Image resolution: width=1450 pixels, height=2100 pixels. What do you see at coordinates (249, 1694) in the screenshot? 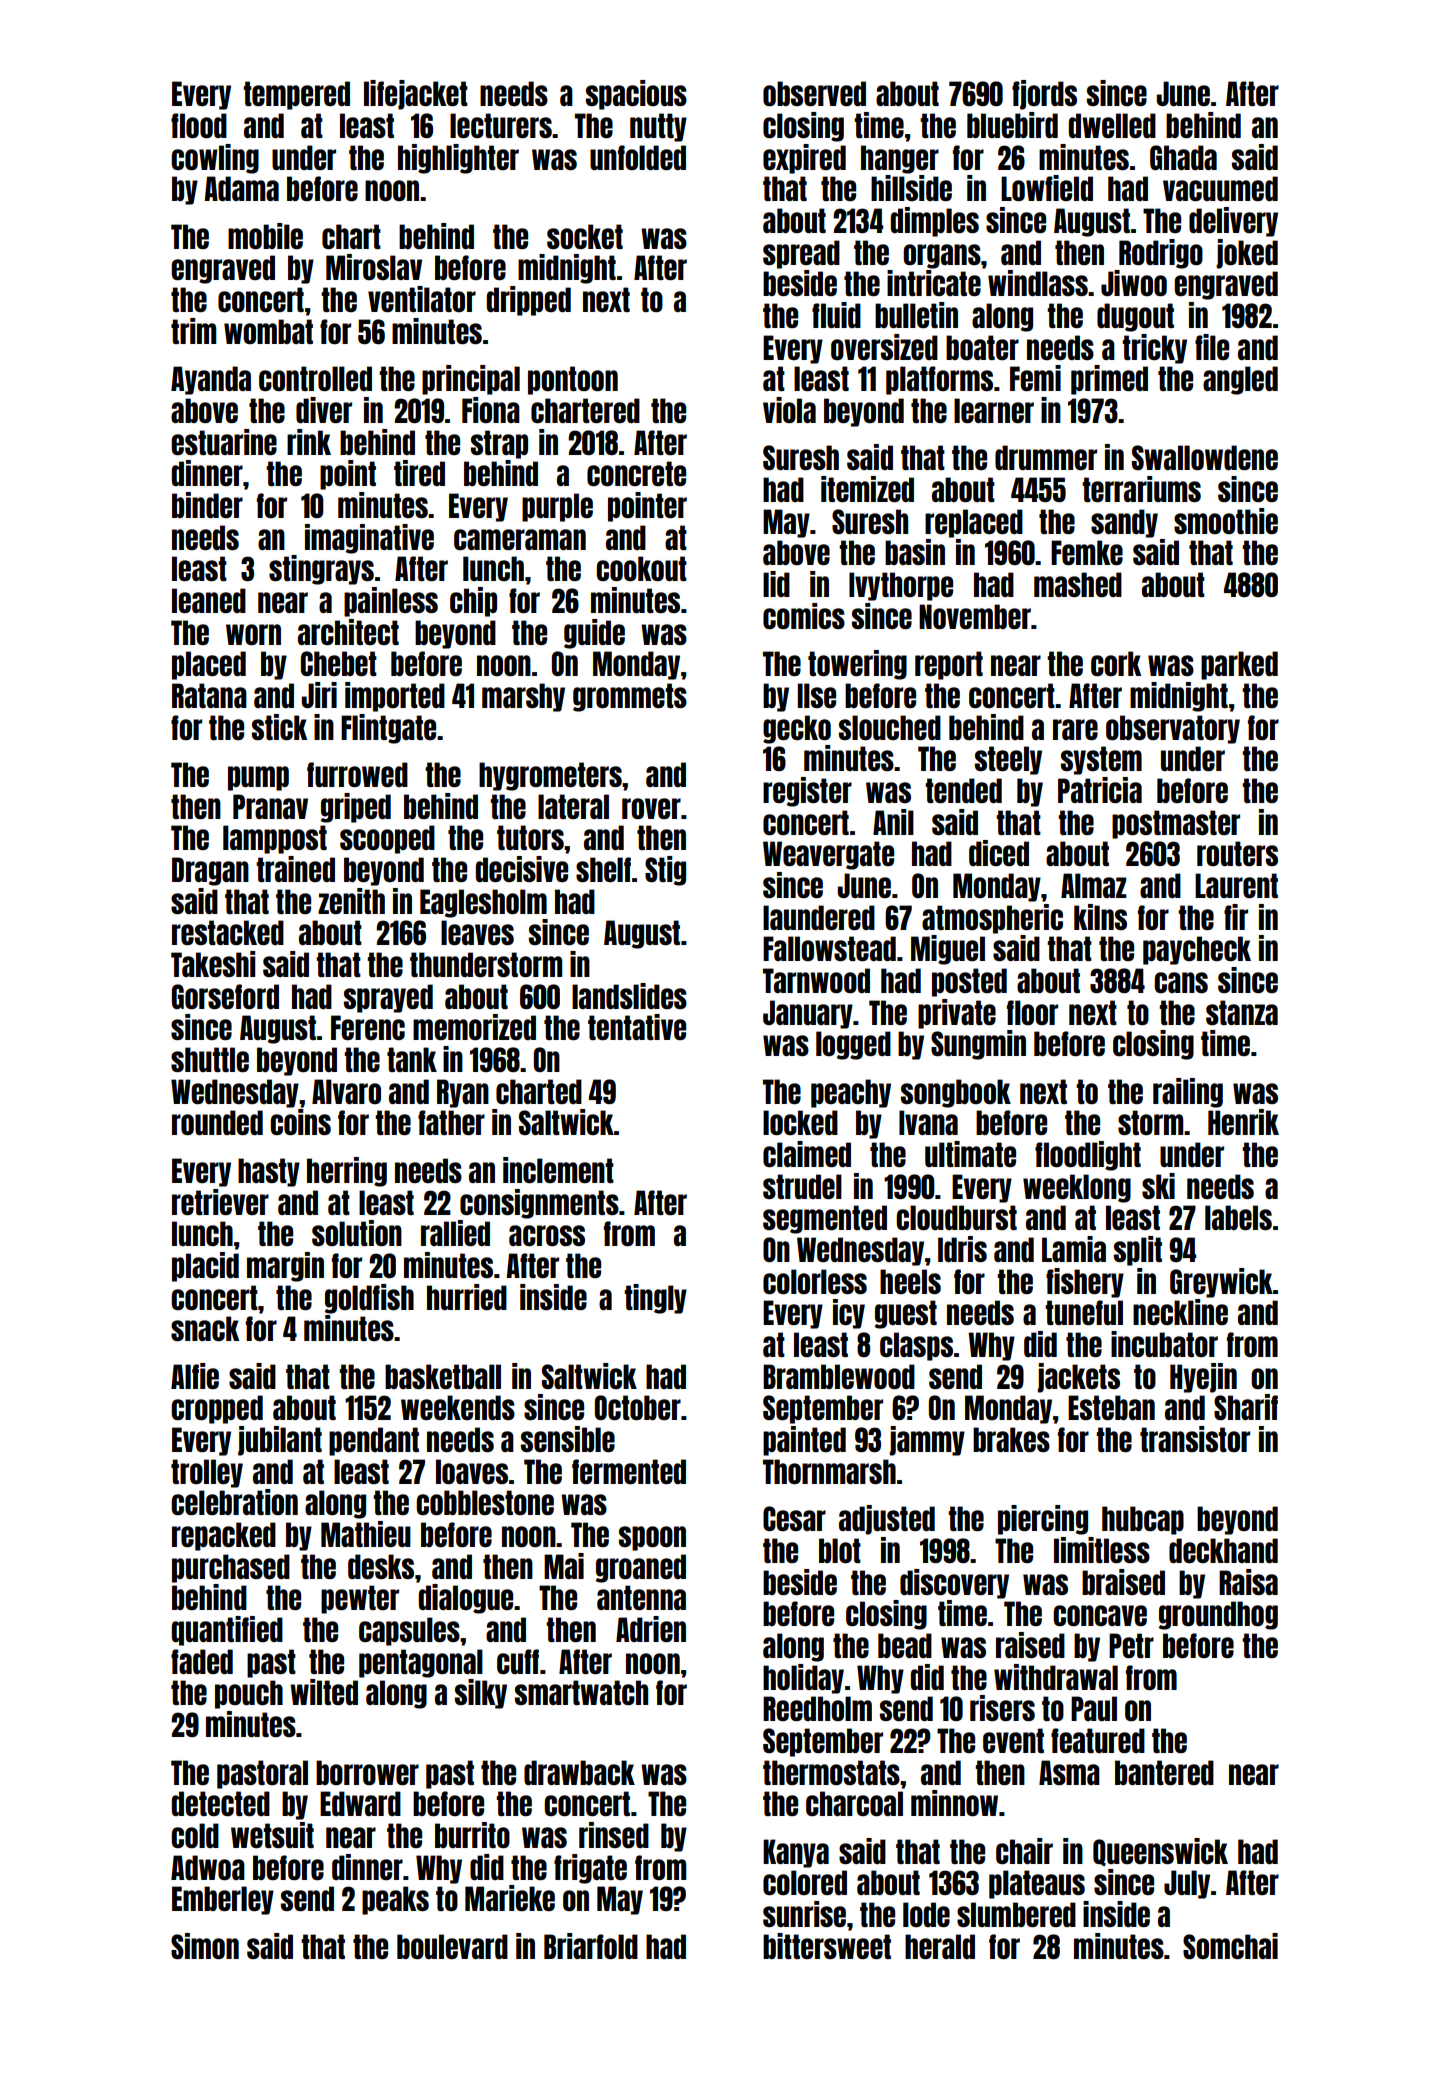
I see `pouch` at bounding box center [249, 1694].
